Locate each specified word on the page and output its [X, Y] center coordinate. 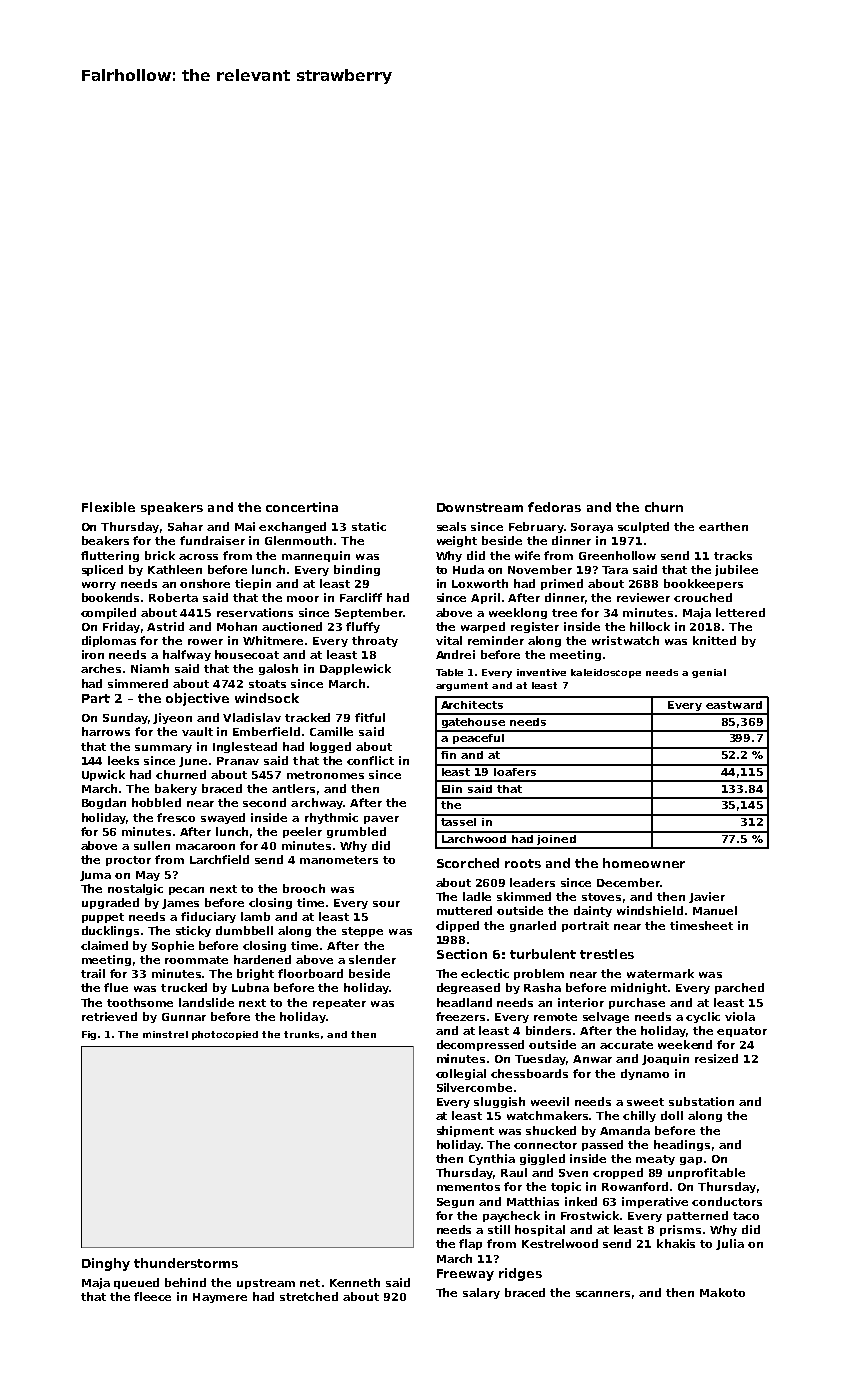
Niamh [150, 668]
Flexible [108, 507]
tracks [733, 555]
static [369, 526]
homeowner [644, 863]
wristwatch [625, 640]
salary [481, 1293]
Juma [95, 876]
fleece [152, 1296]
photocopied [225, 1035]
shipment [465, 1131]
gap [691, 1161]
